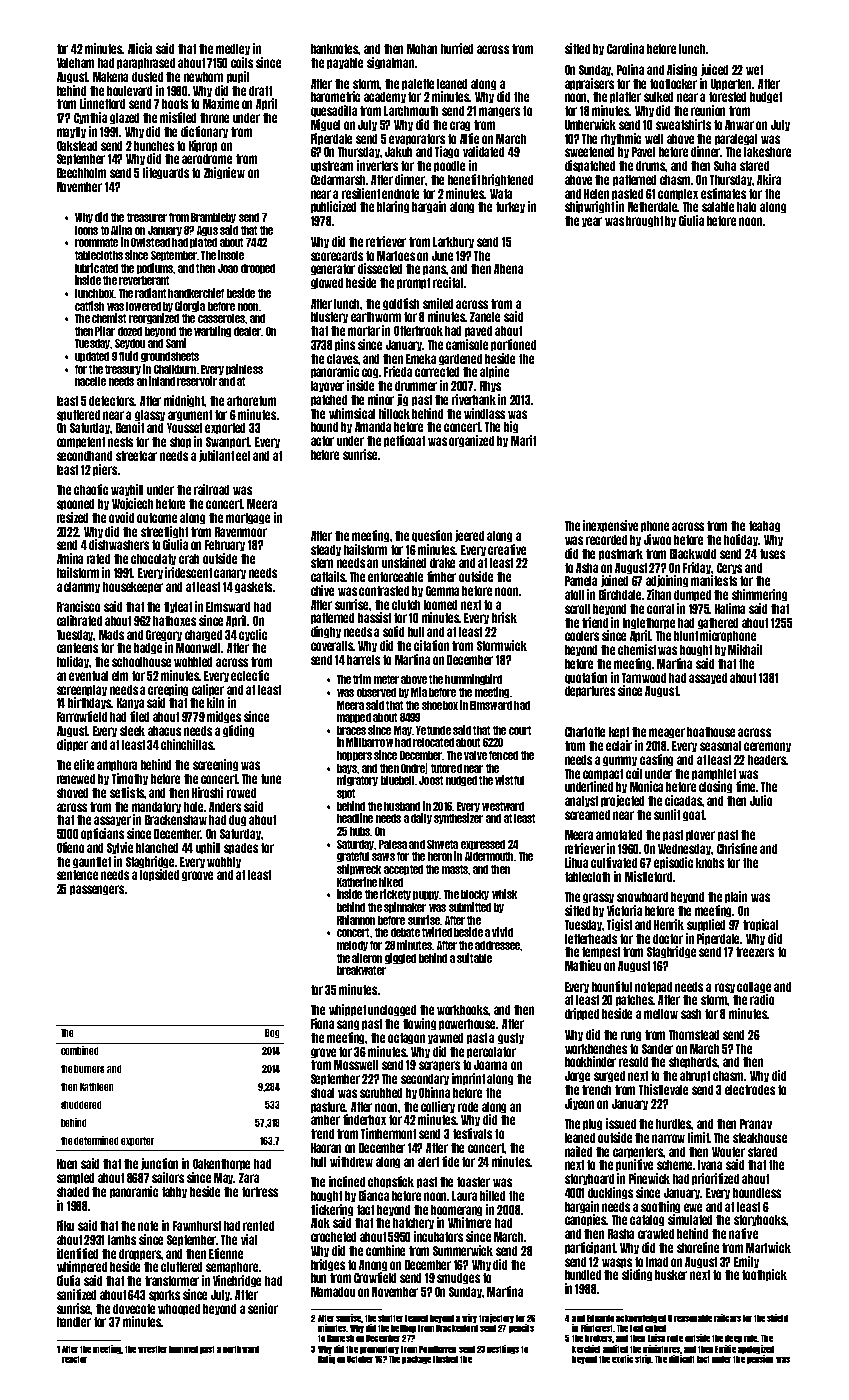 Image resolution: width=849 pixels, height=1400 pixels. Describe the element at coordinates (586, 678) in the screenshot. I see `quotation` at that location.
